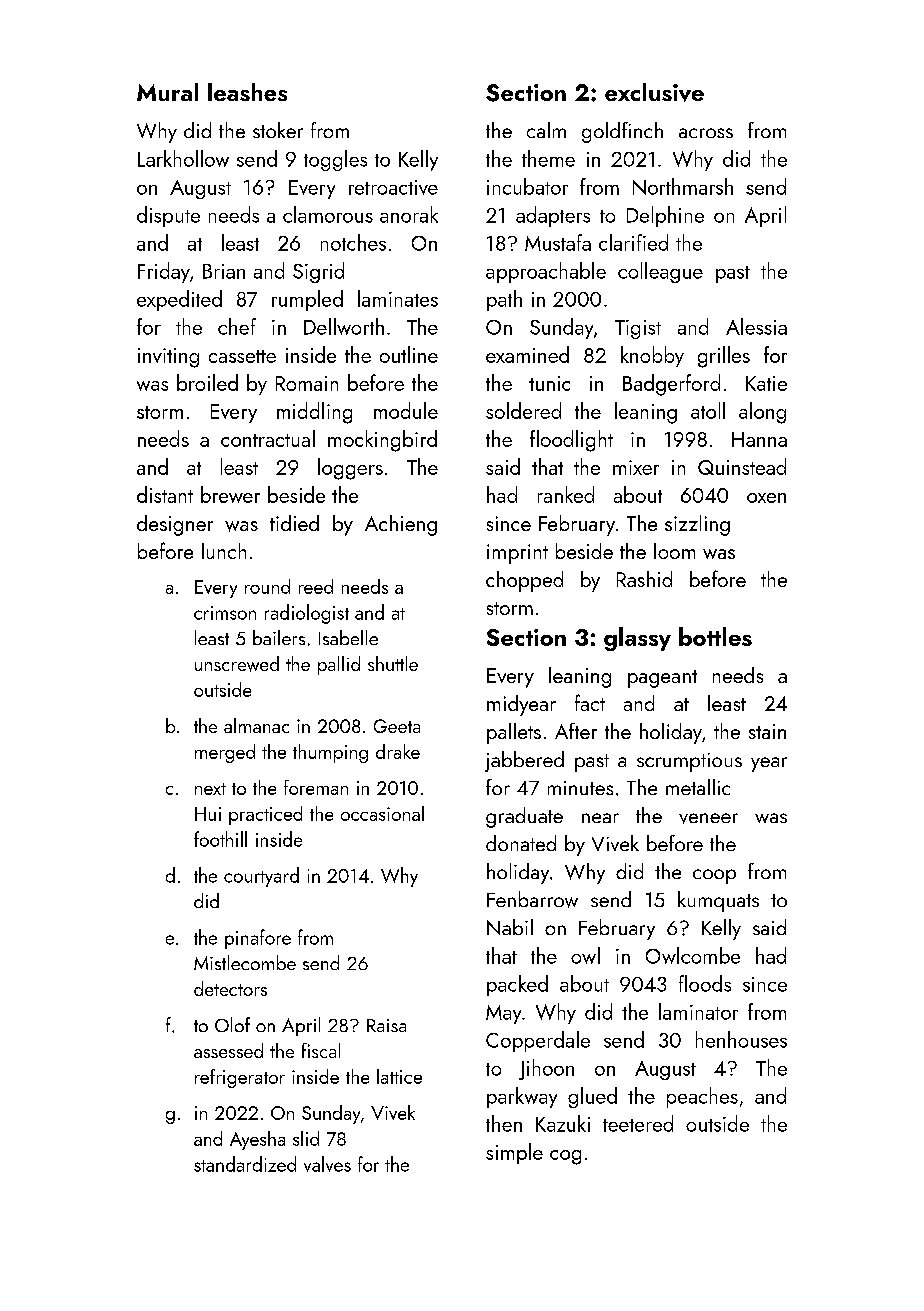 This screenshot has height=1311, width=924. Describe the element at coordinates (237, 664) in the screenshot. I see `unscrewed` at that location.
